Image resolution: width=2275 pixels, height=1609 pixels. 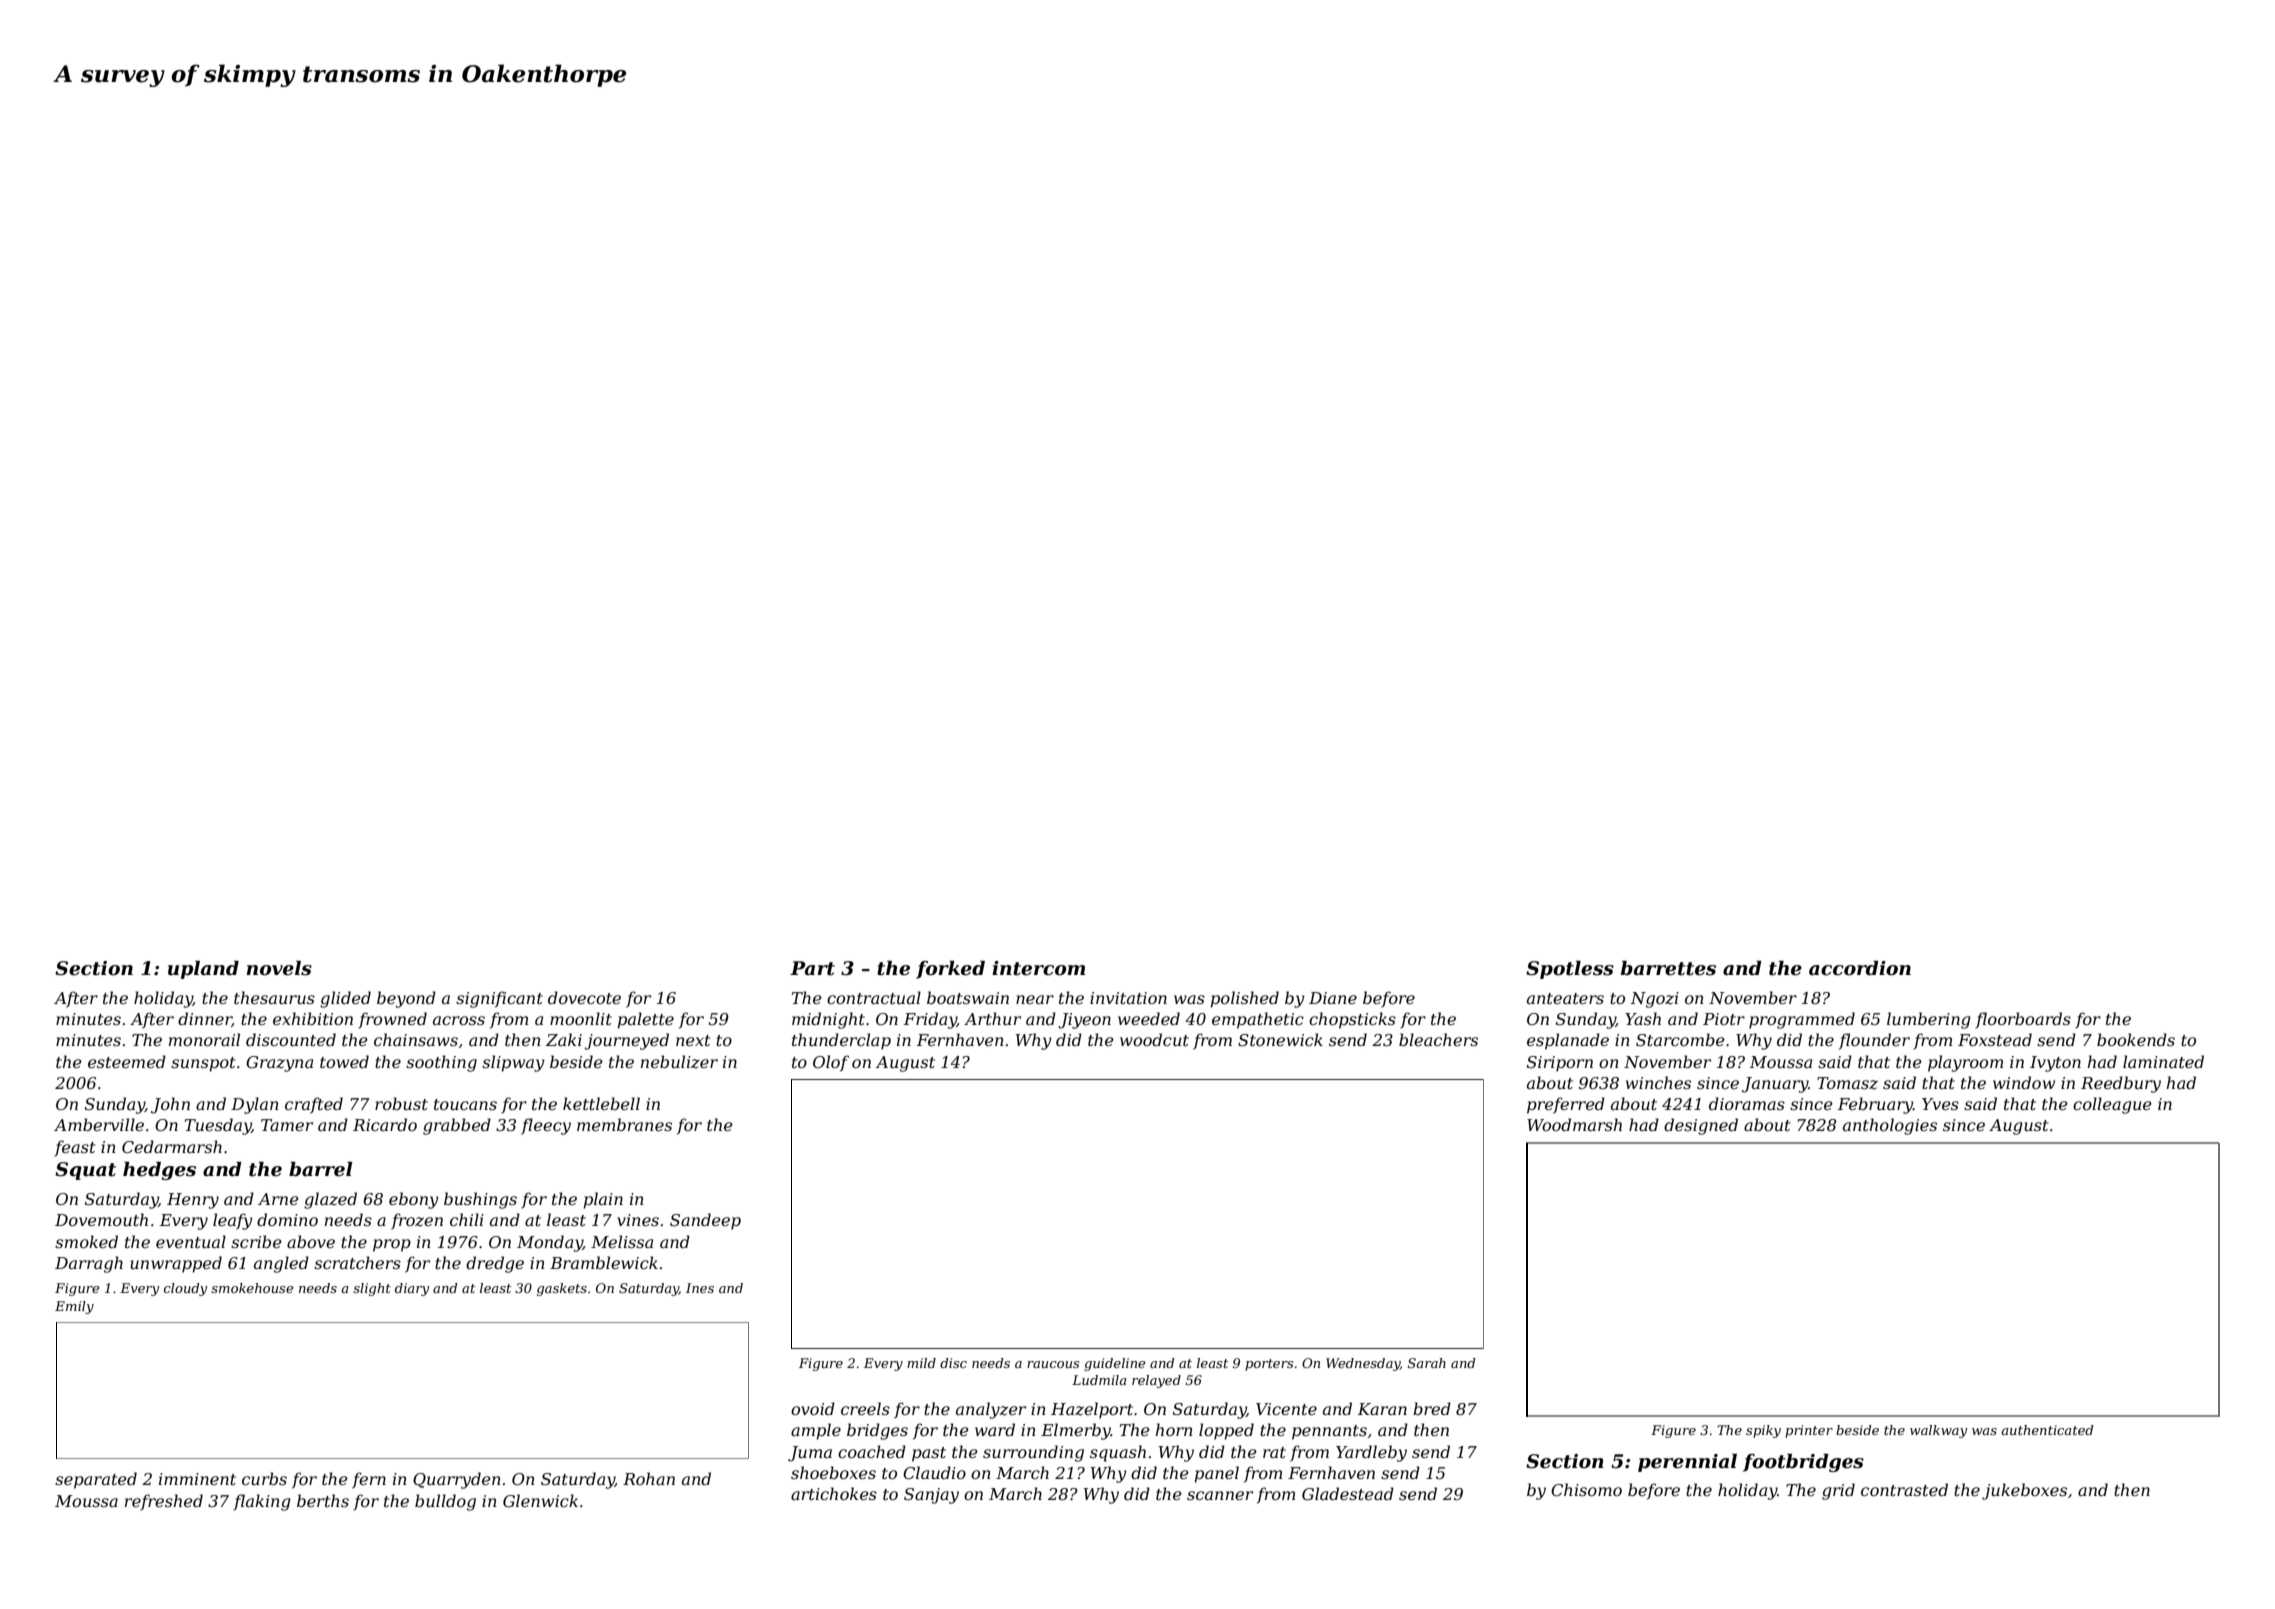 I want to click on Sarah, so click(x=1427, y=1363).
